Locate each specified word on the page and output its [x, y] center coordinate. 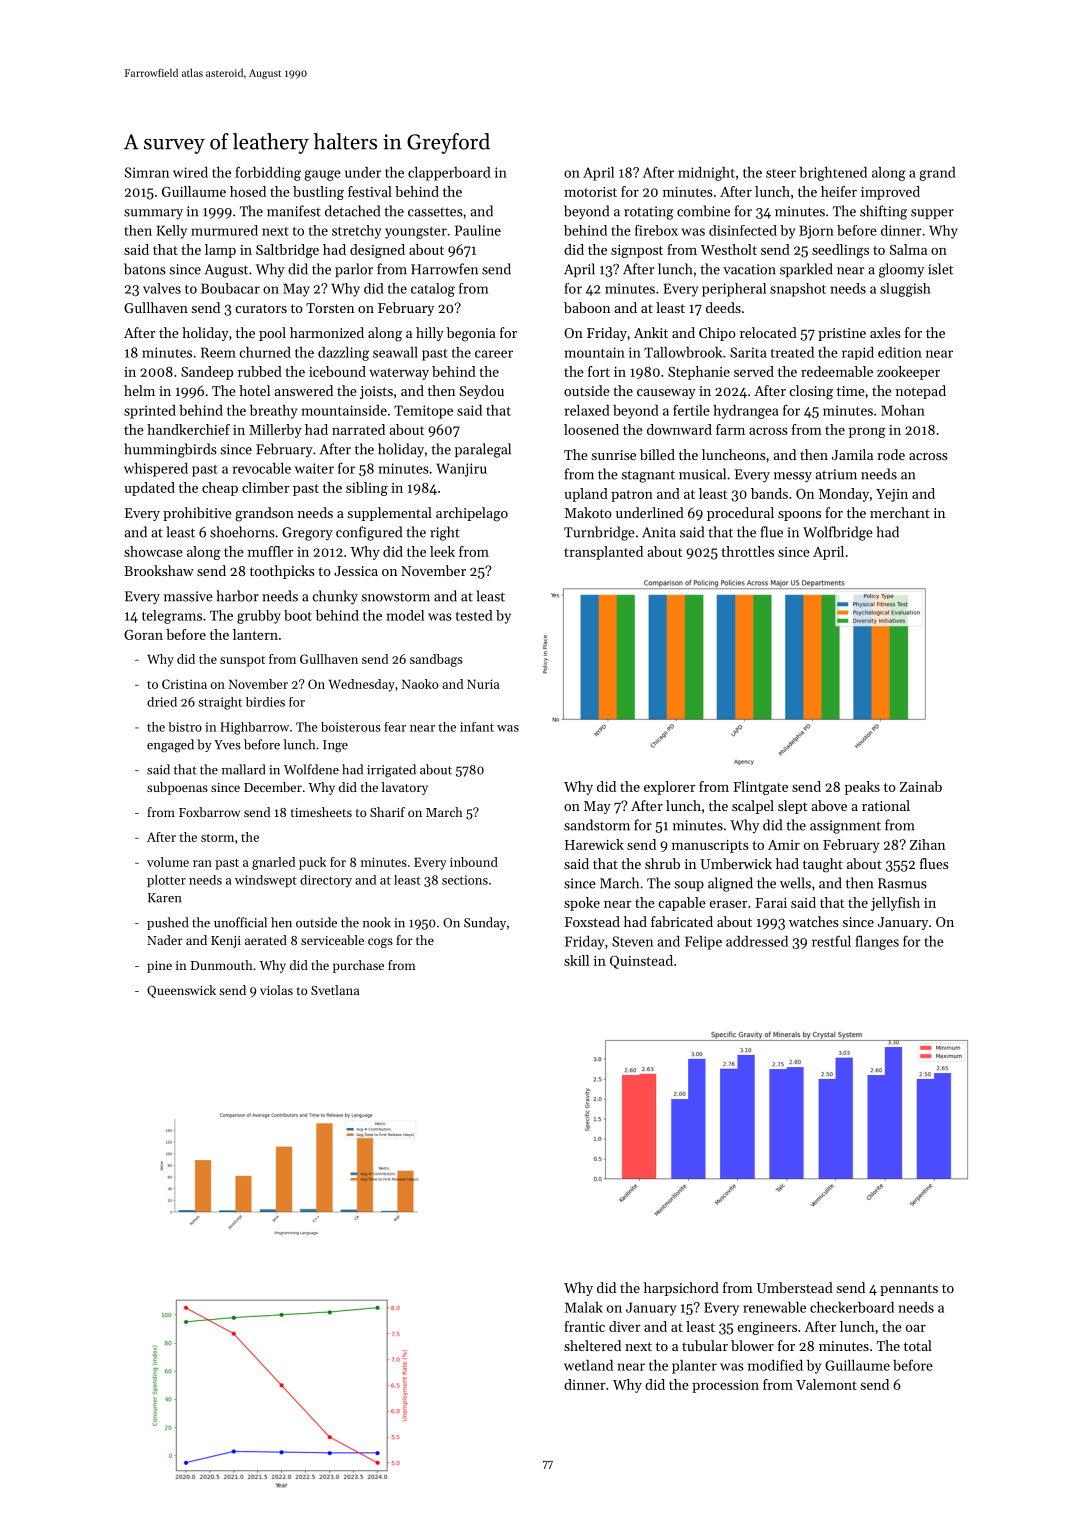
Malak [584, 1307]
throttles [747, 551]
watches [814, 921]
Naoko [420, 684]
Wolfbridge [838, 533]
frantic [584, 1326]
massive [188, 596]
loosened [591, 429]
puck [312, 863]
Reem [218, 352]
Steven [632, 941]
